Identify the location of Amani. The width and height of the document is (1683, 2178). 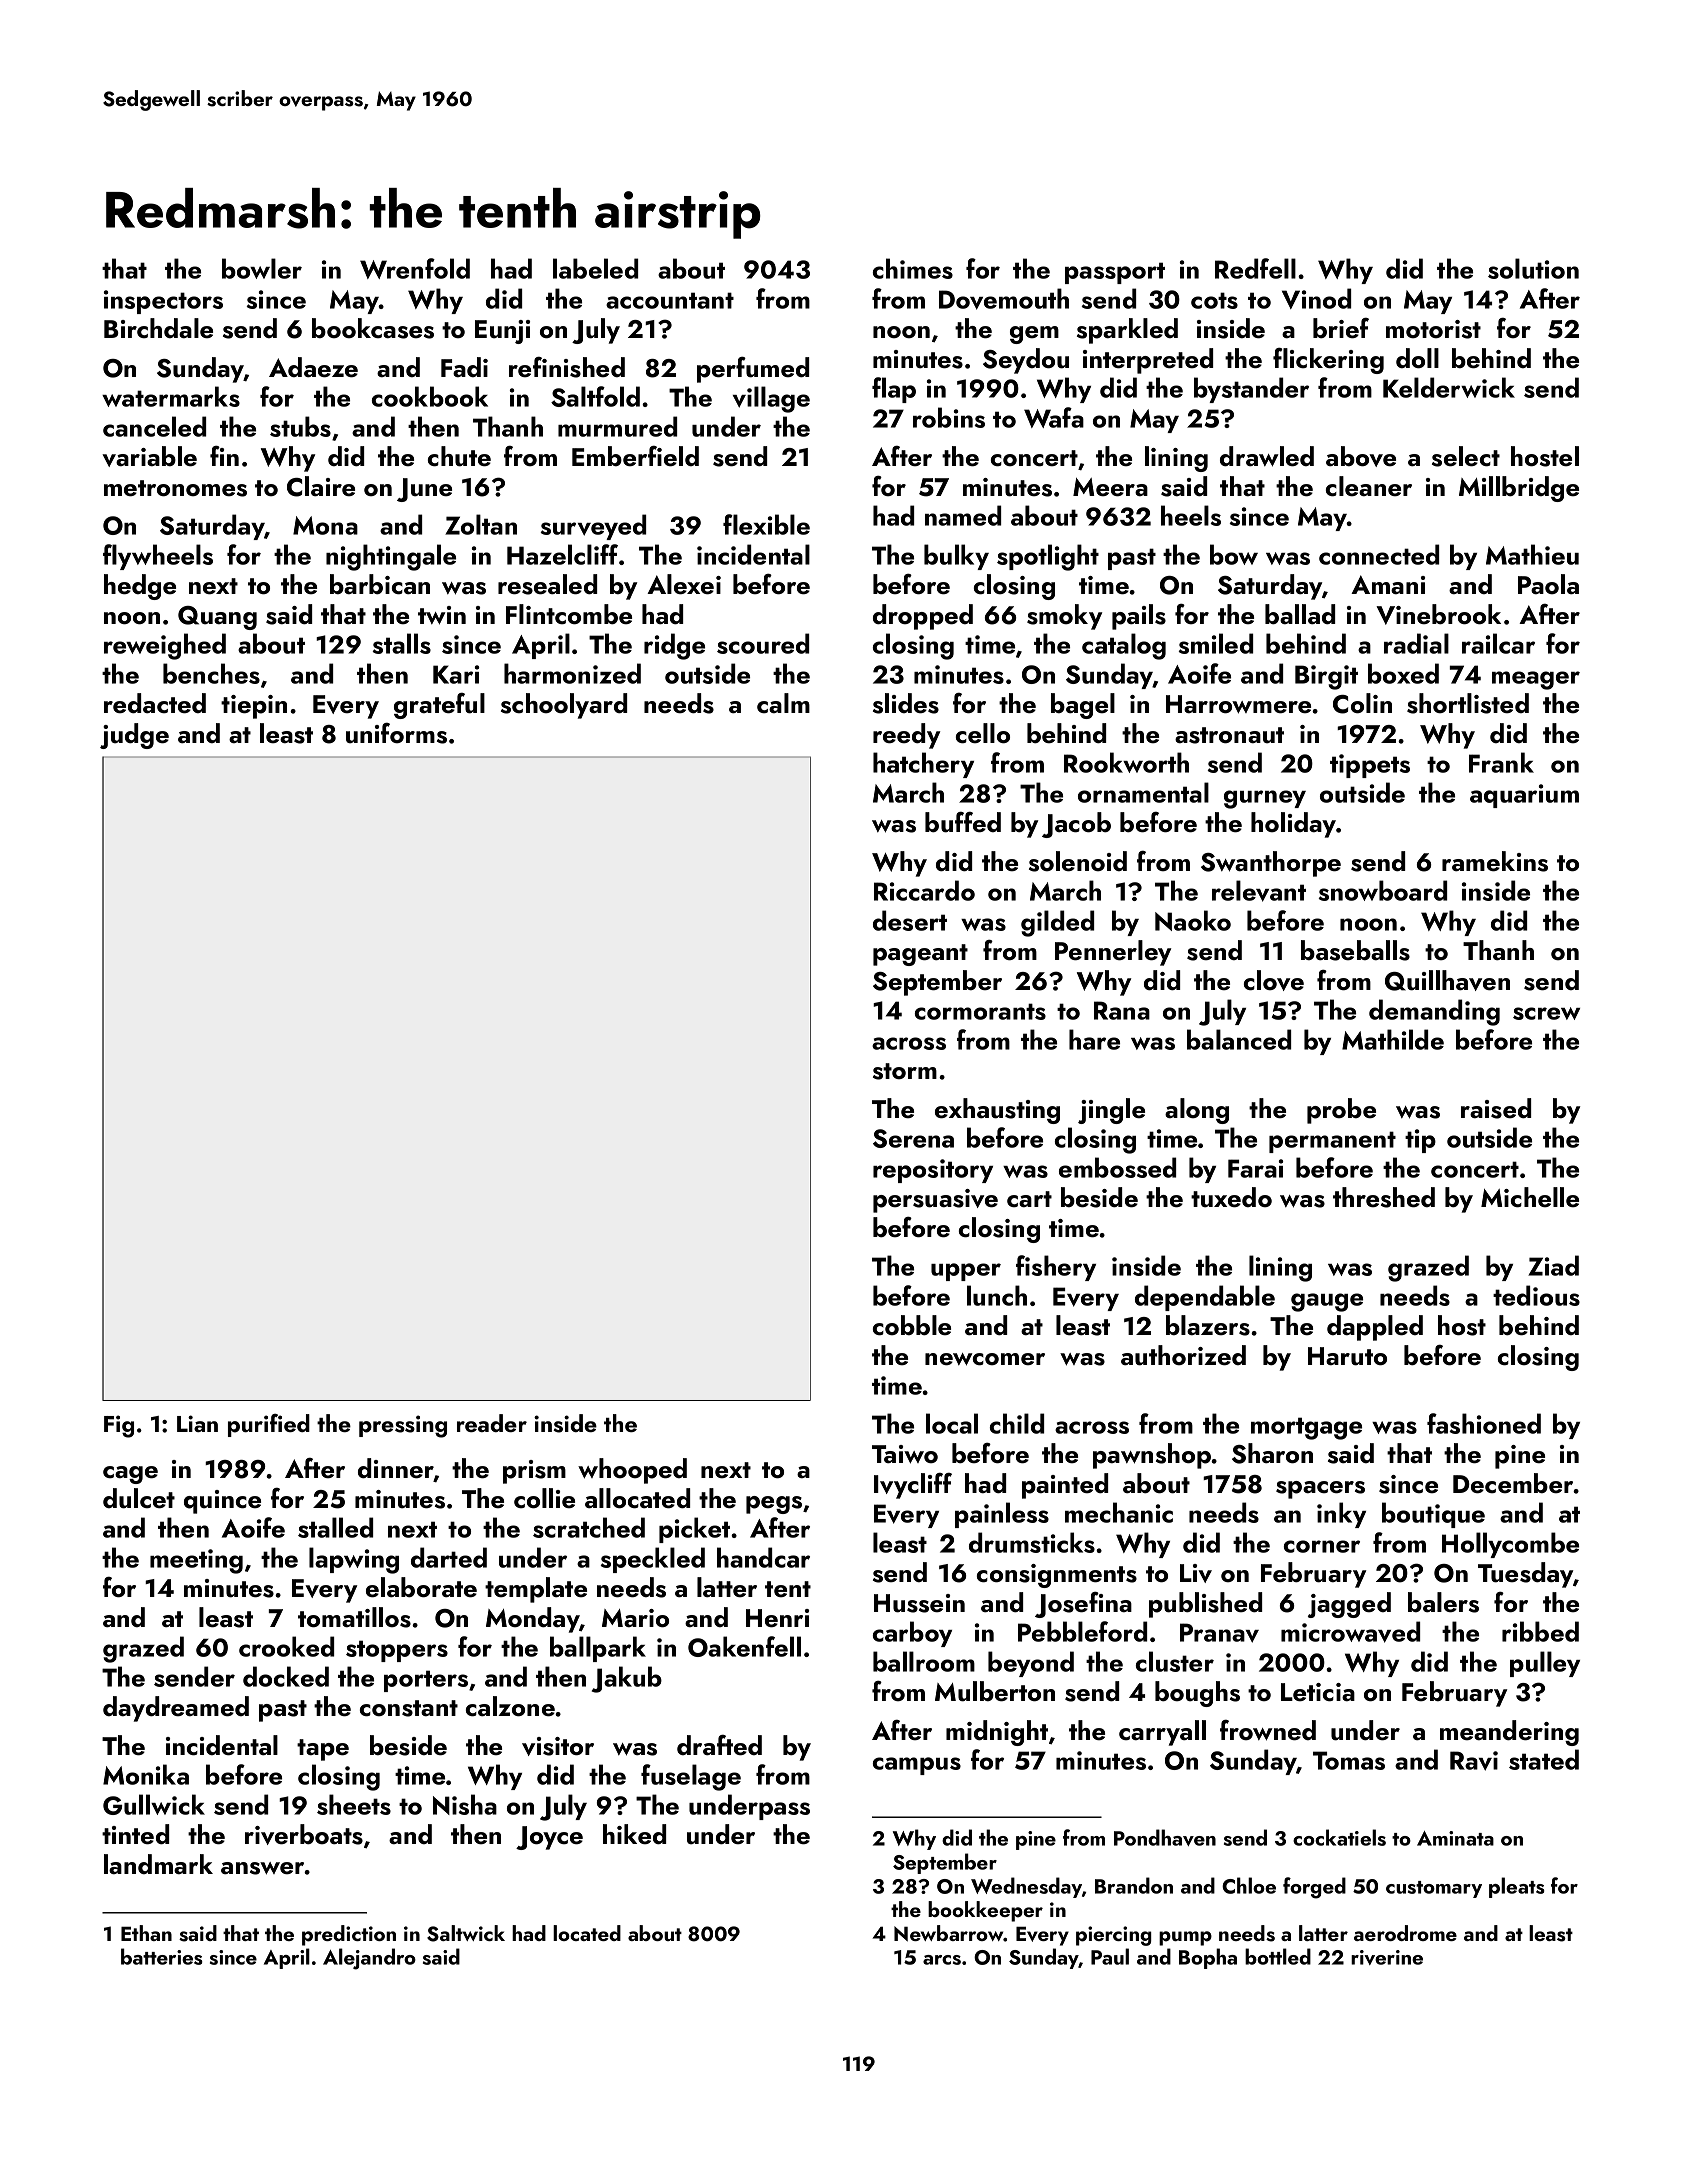
(1388, 584).
